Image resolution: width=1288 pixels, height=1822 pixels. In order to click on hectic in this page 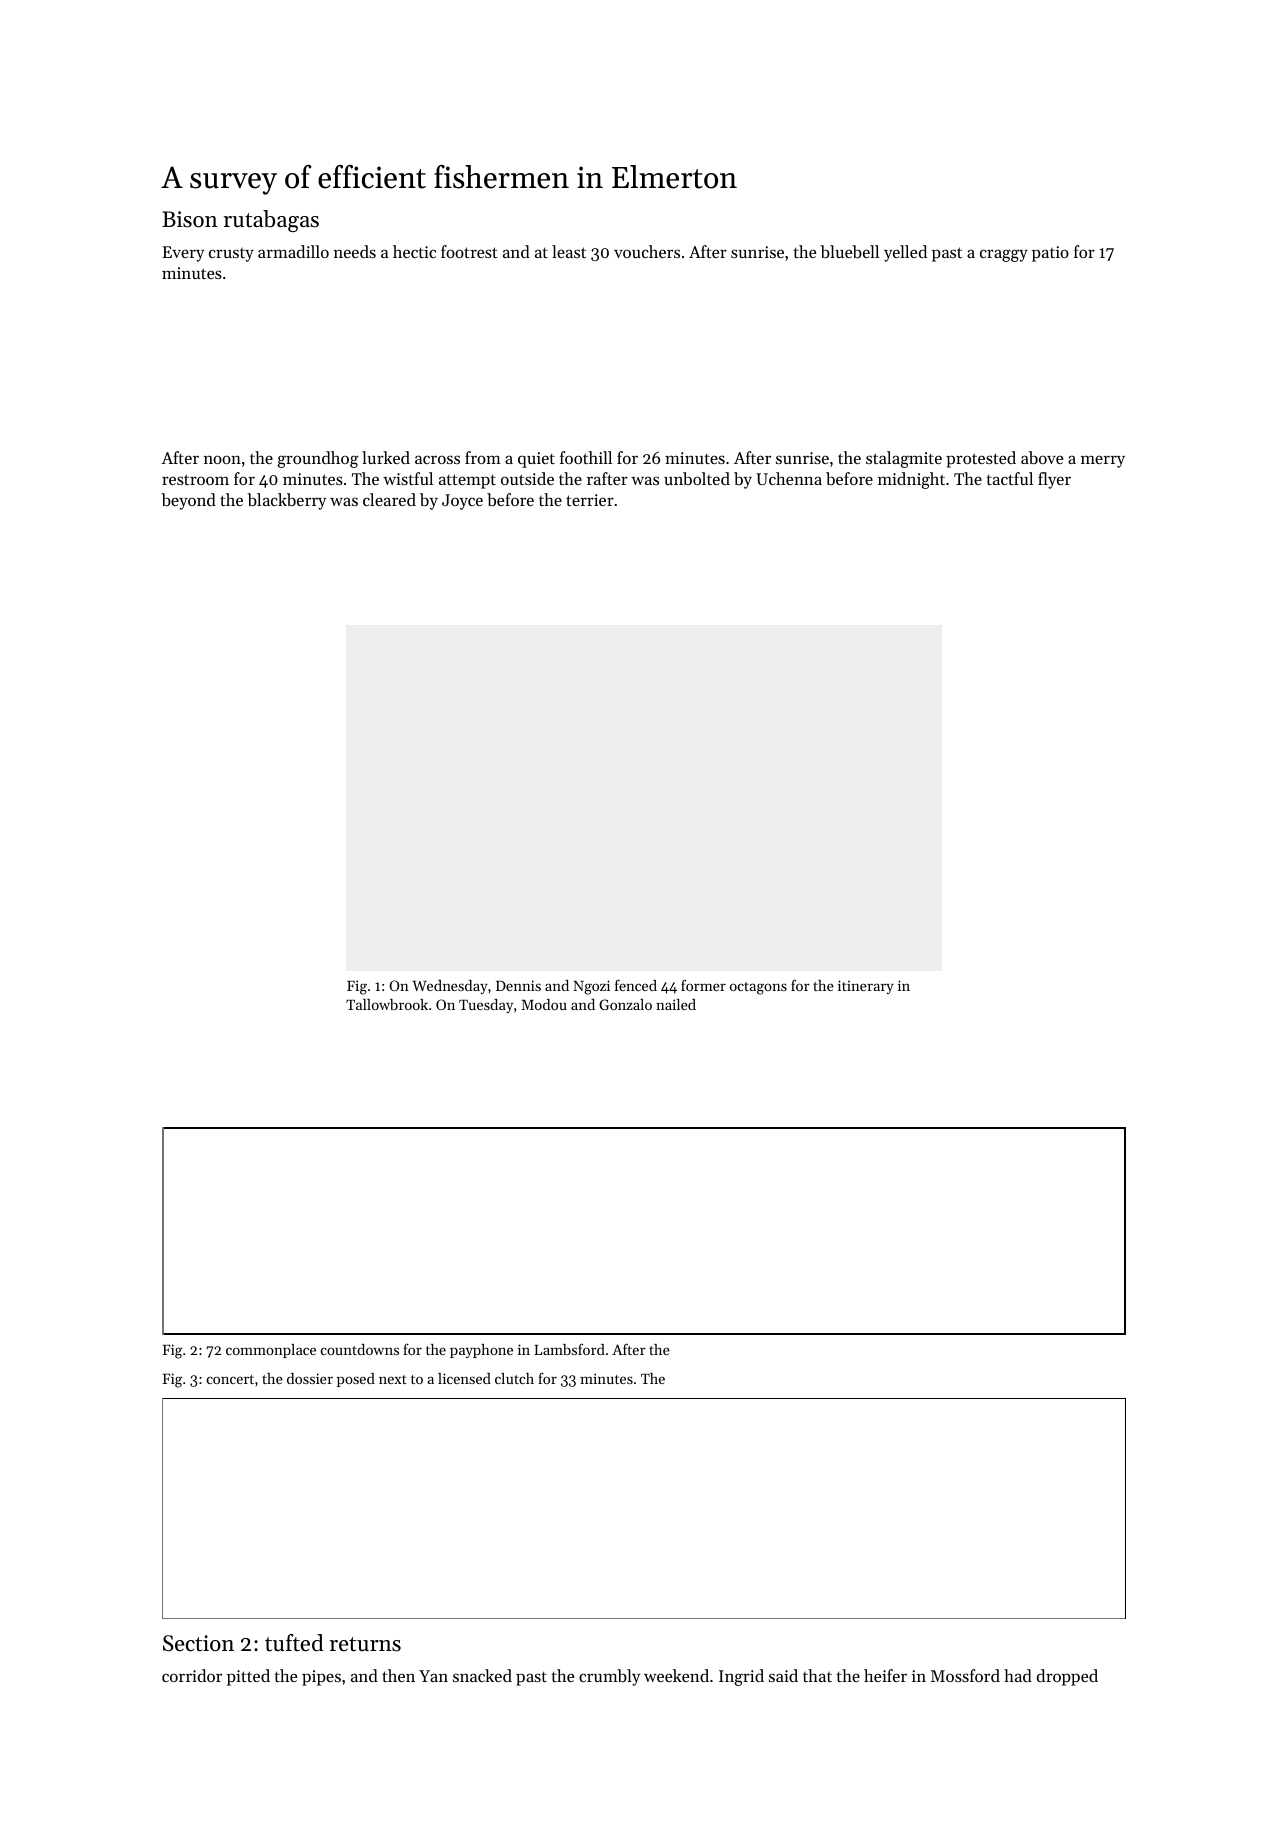, I will do `click(414, 251)`.
